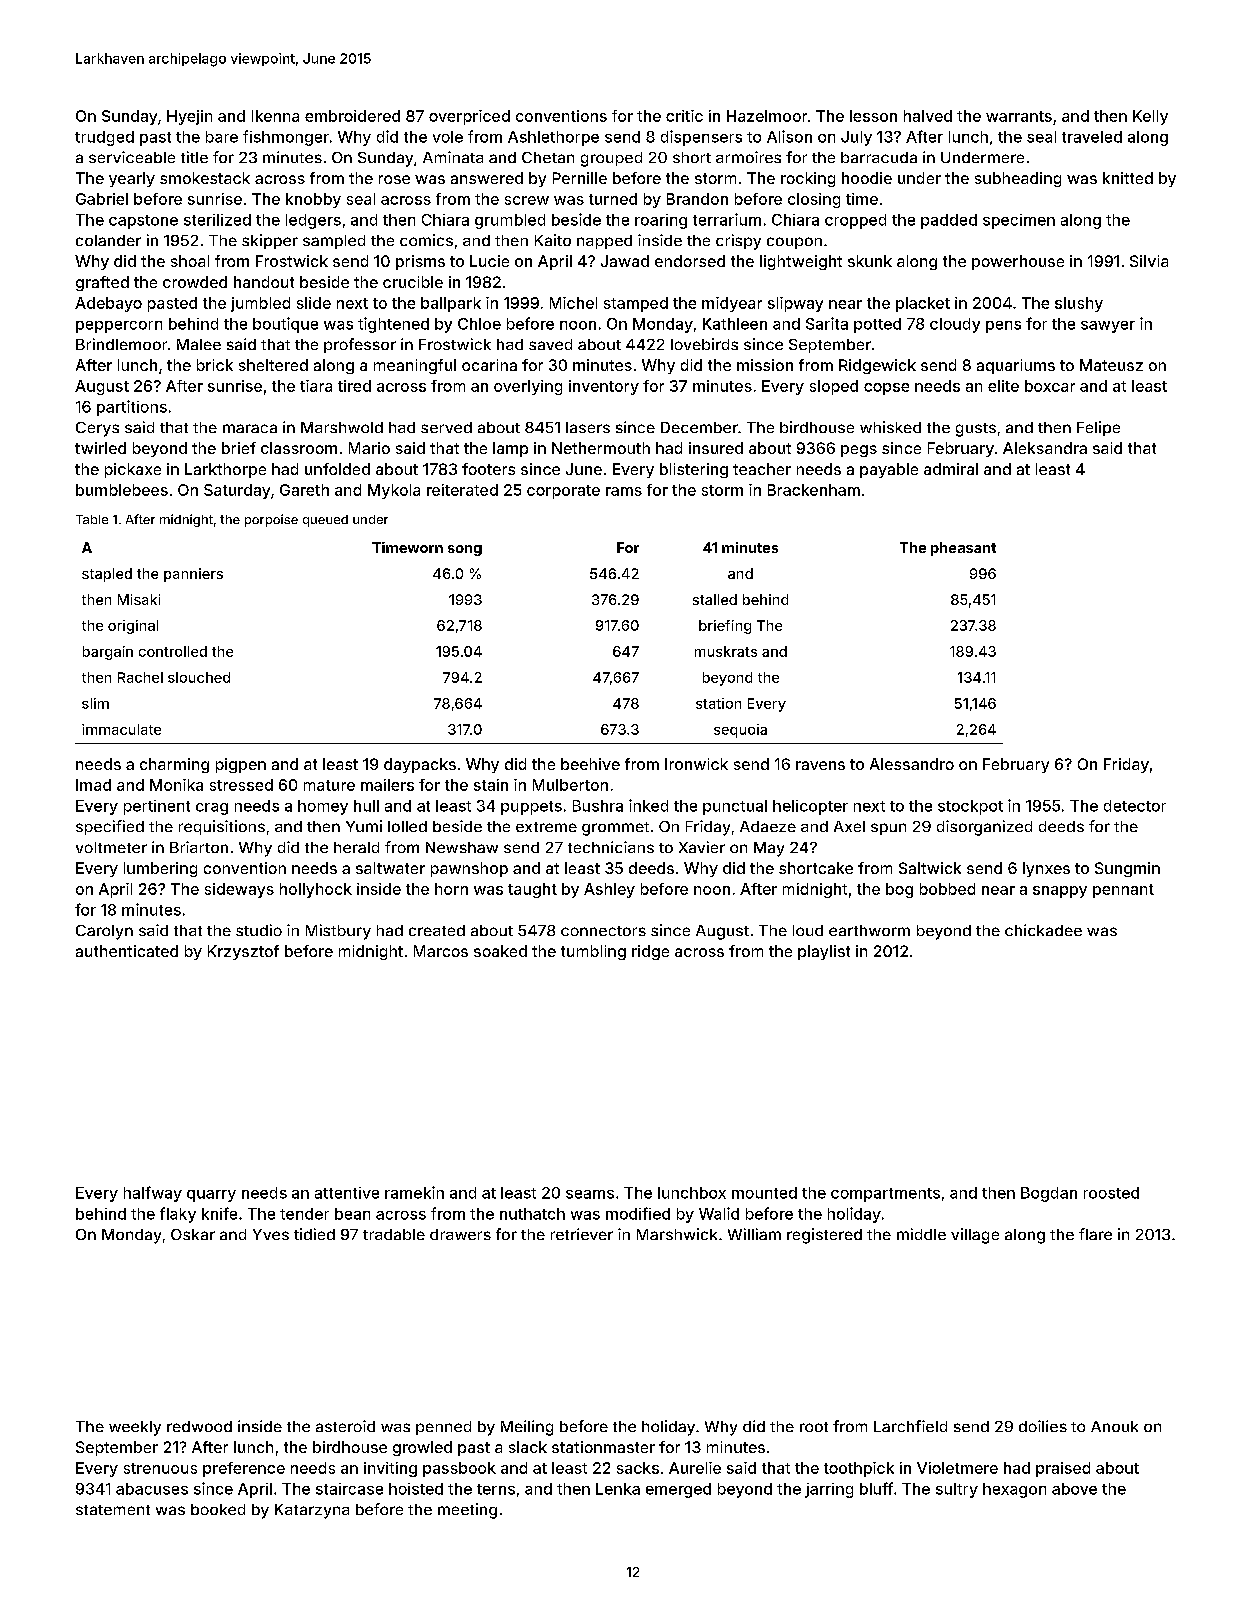 This screenshot has height=1621, width=1252. What do you see at coordinates (218, 1509) in the screenshot?
I see `booked` at bounding box center [218, 1509].
